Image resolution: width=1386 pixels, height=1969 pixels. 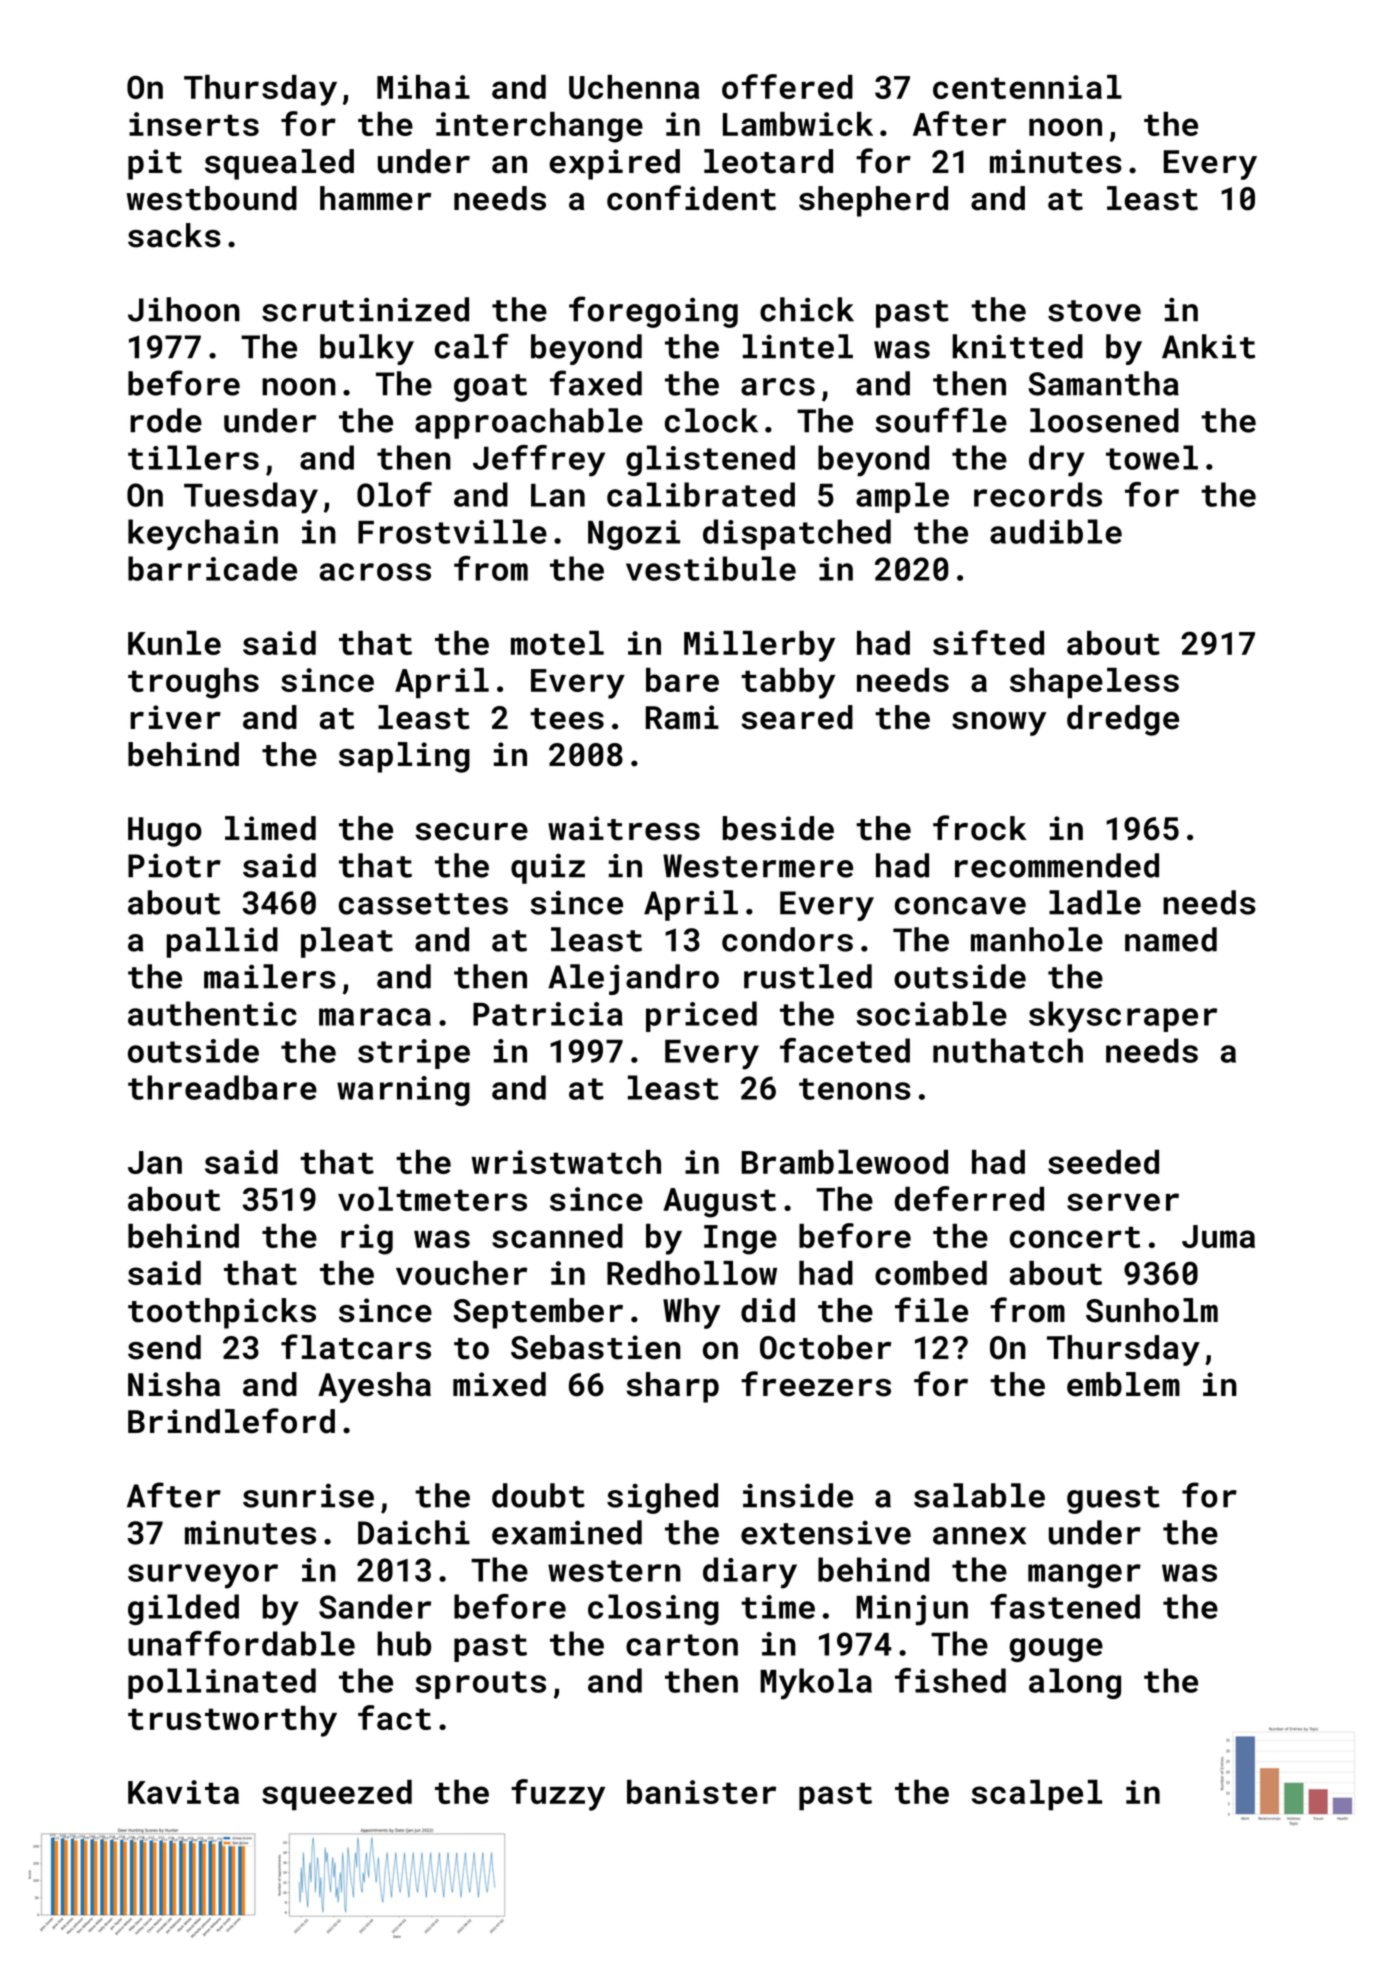 I want to click on concert, so click(x=1075, y=1237).
